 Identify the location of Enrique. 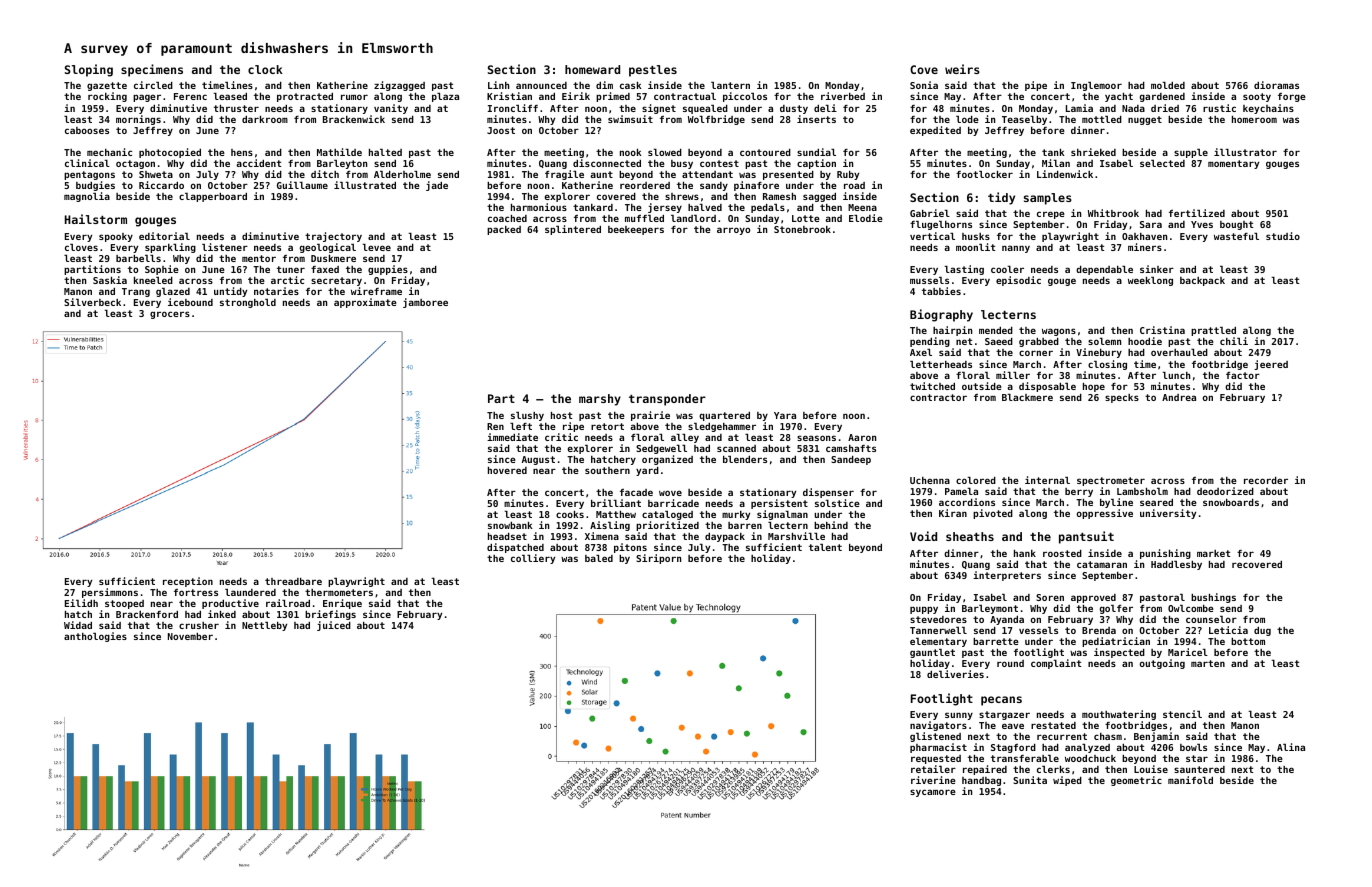
(342, 604).
